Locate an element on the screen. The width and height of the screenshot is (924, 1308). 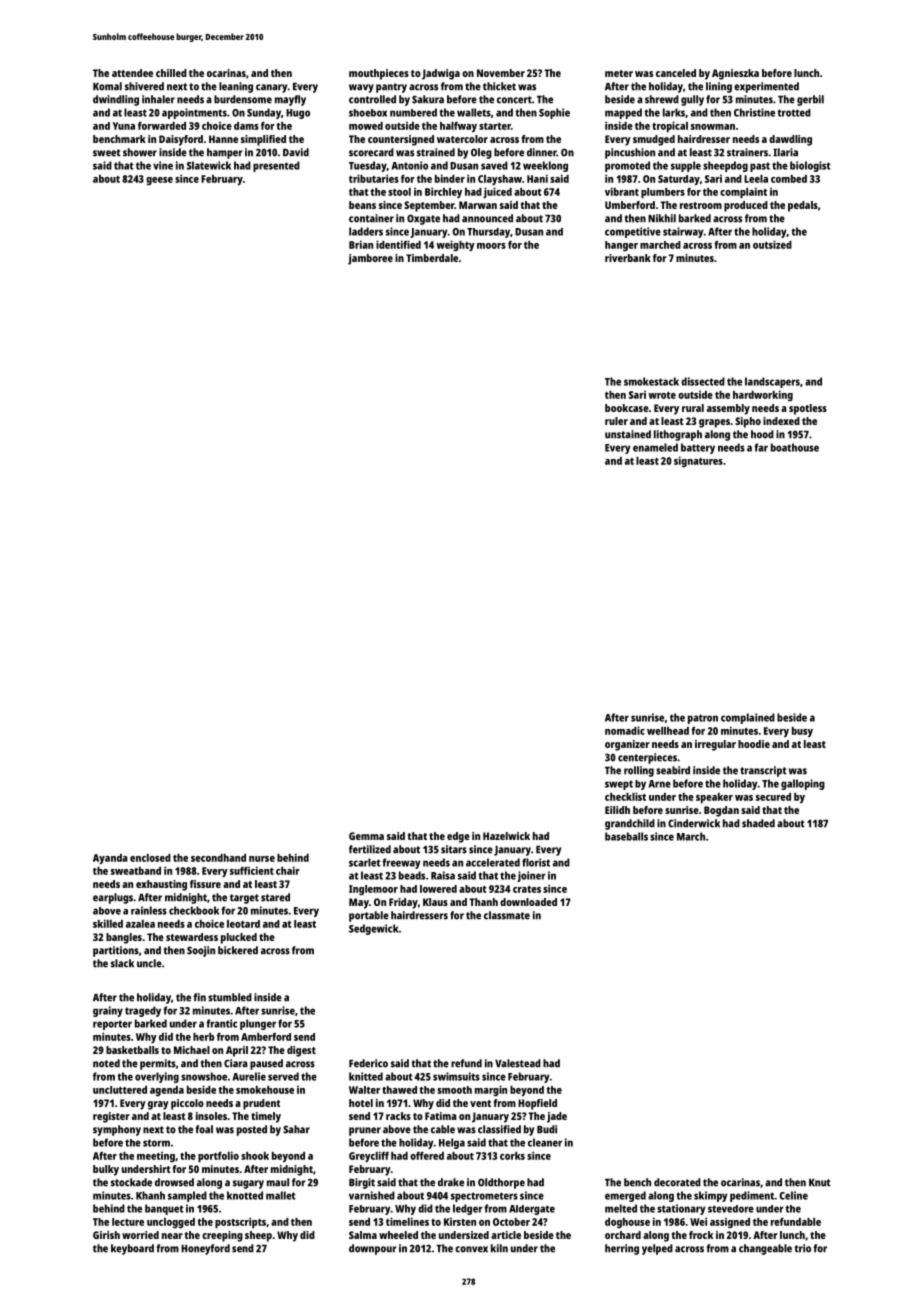
geese is located at coordinates (159, 181).
